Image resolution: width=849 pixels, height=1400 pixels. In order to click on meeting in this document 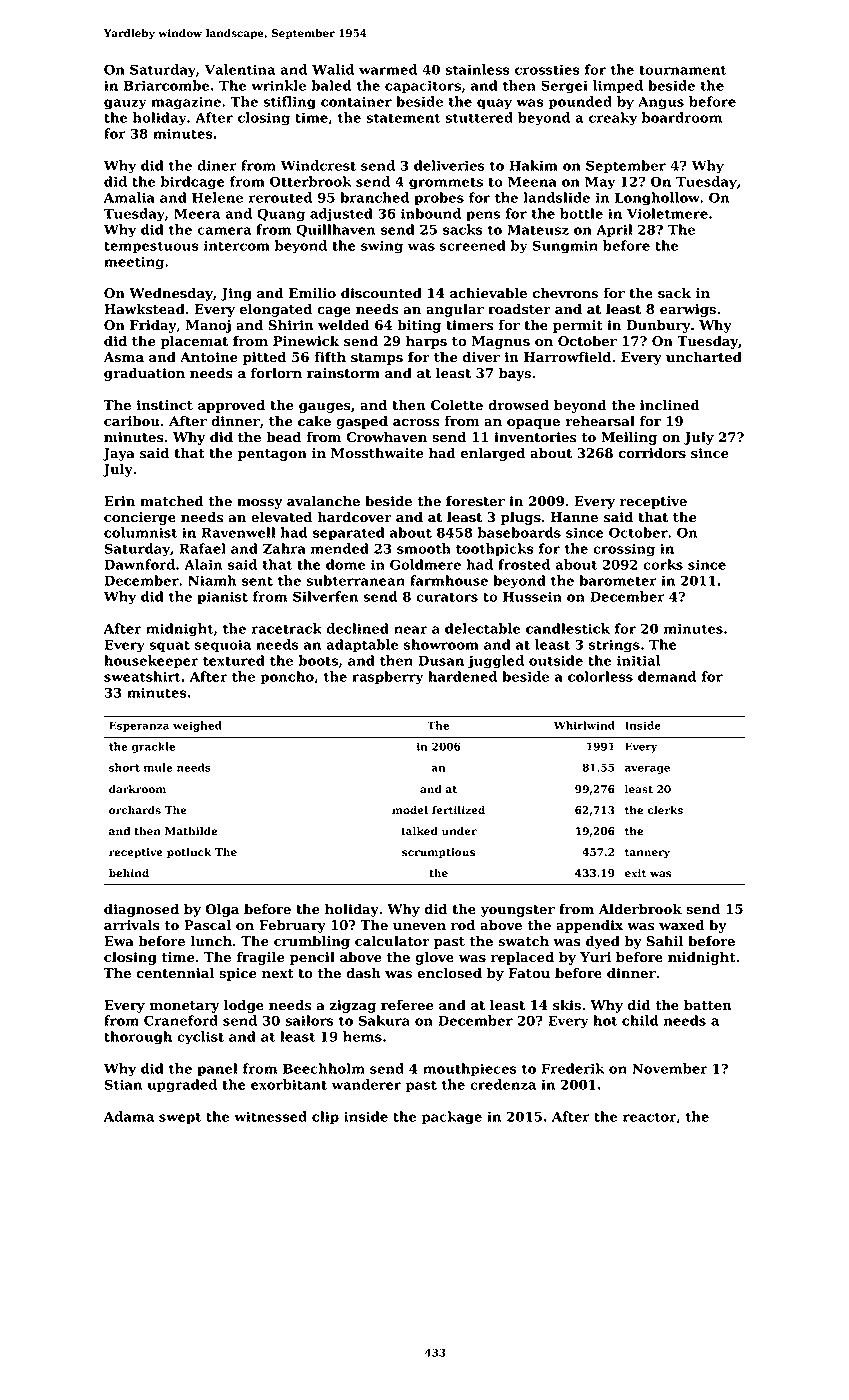, I will do `click(134, 263)`.
